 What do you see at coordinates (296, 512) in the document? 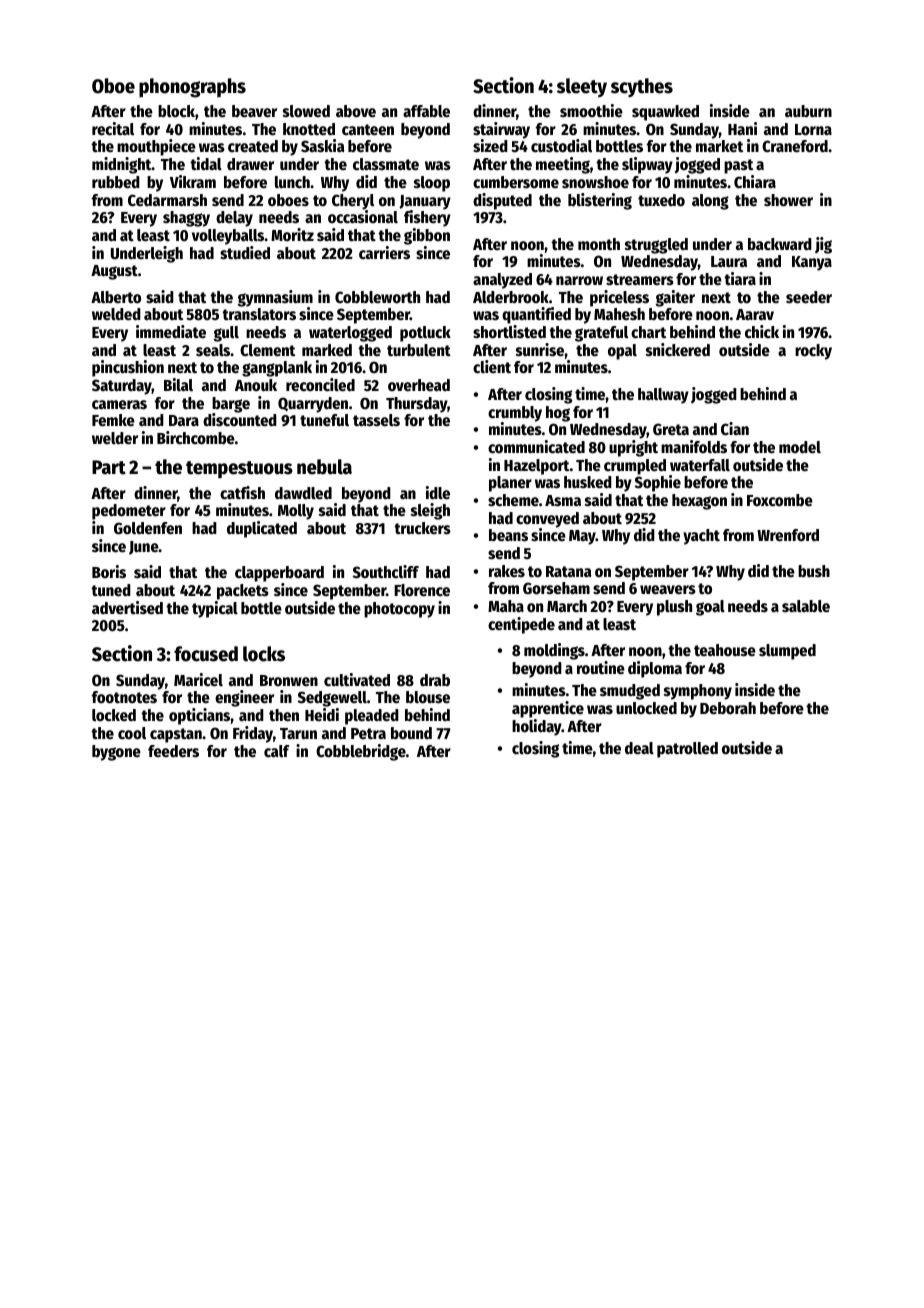
I see `Molly` at bounding box center [296, 512].
